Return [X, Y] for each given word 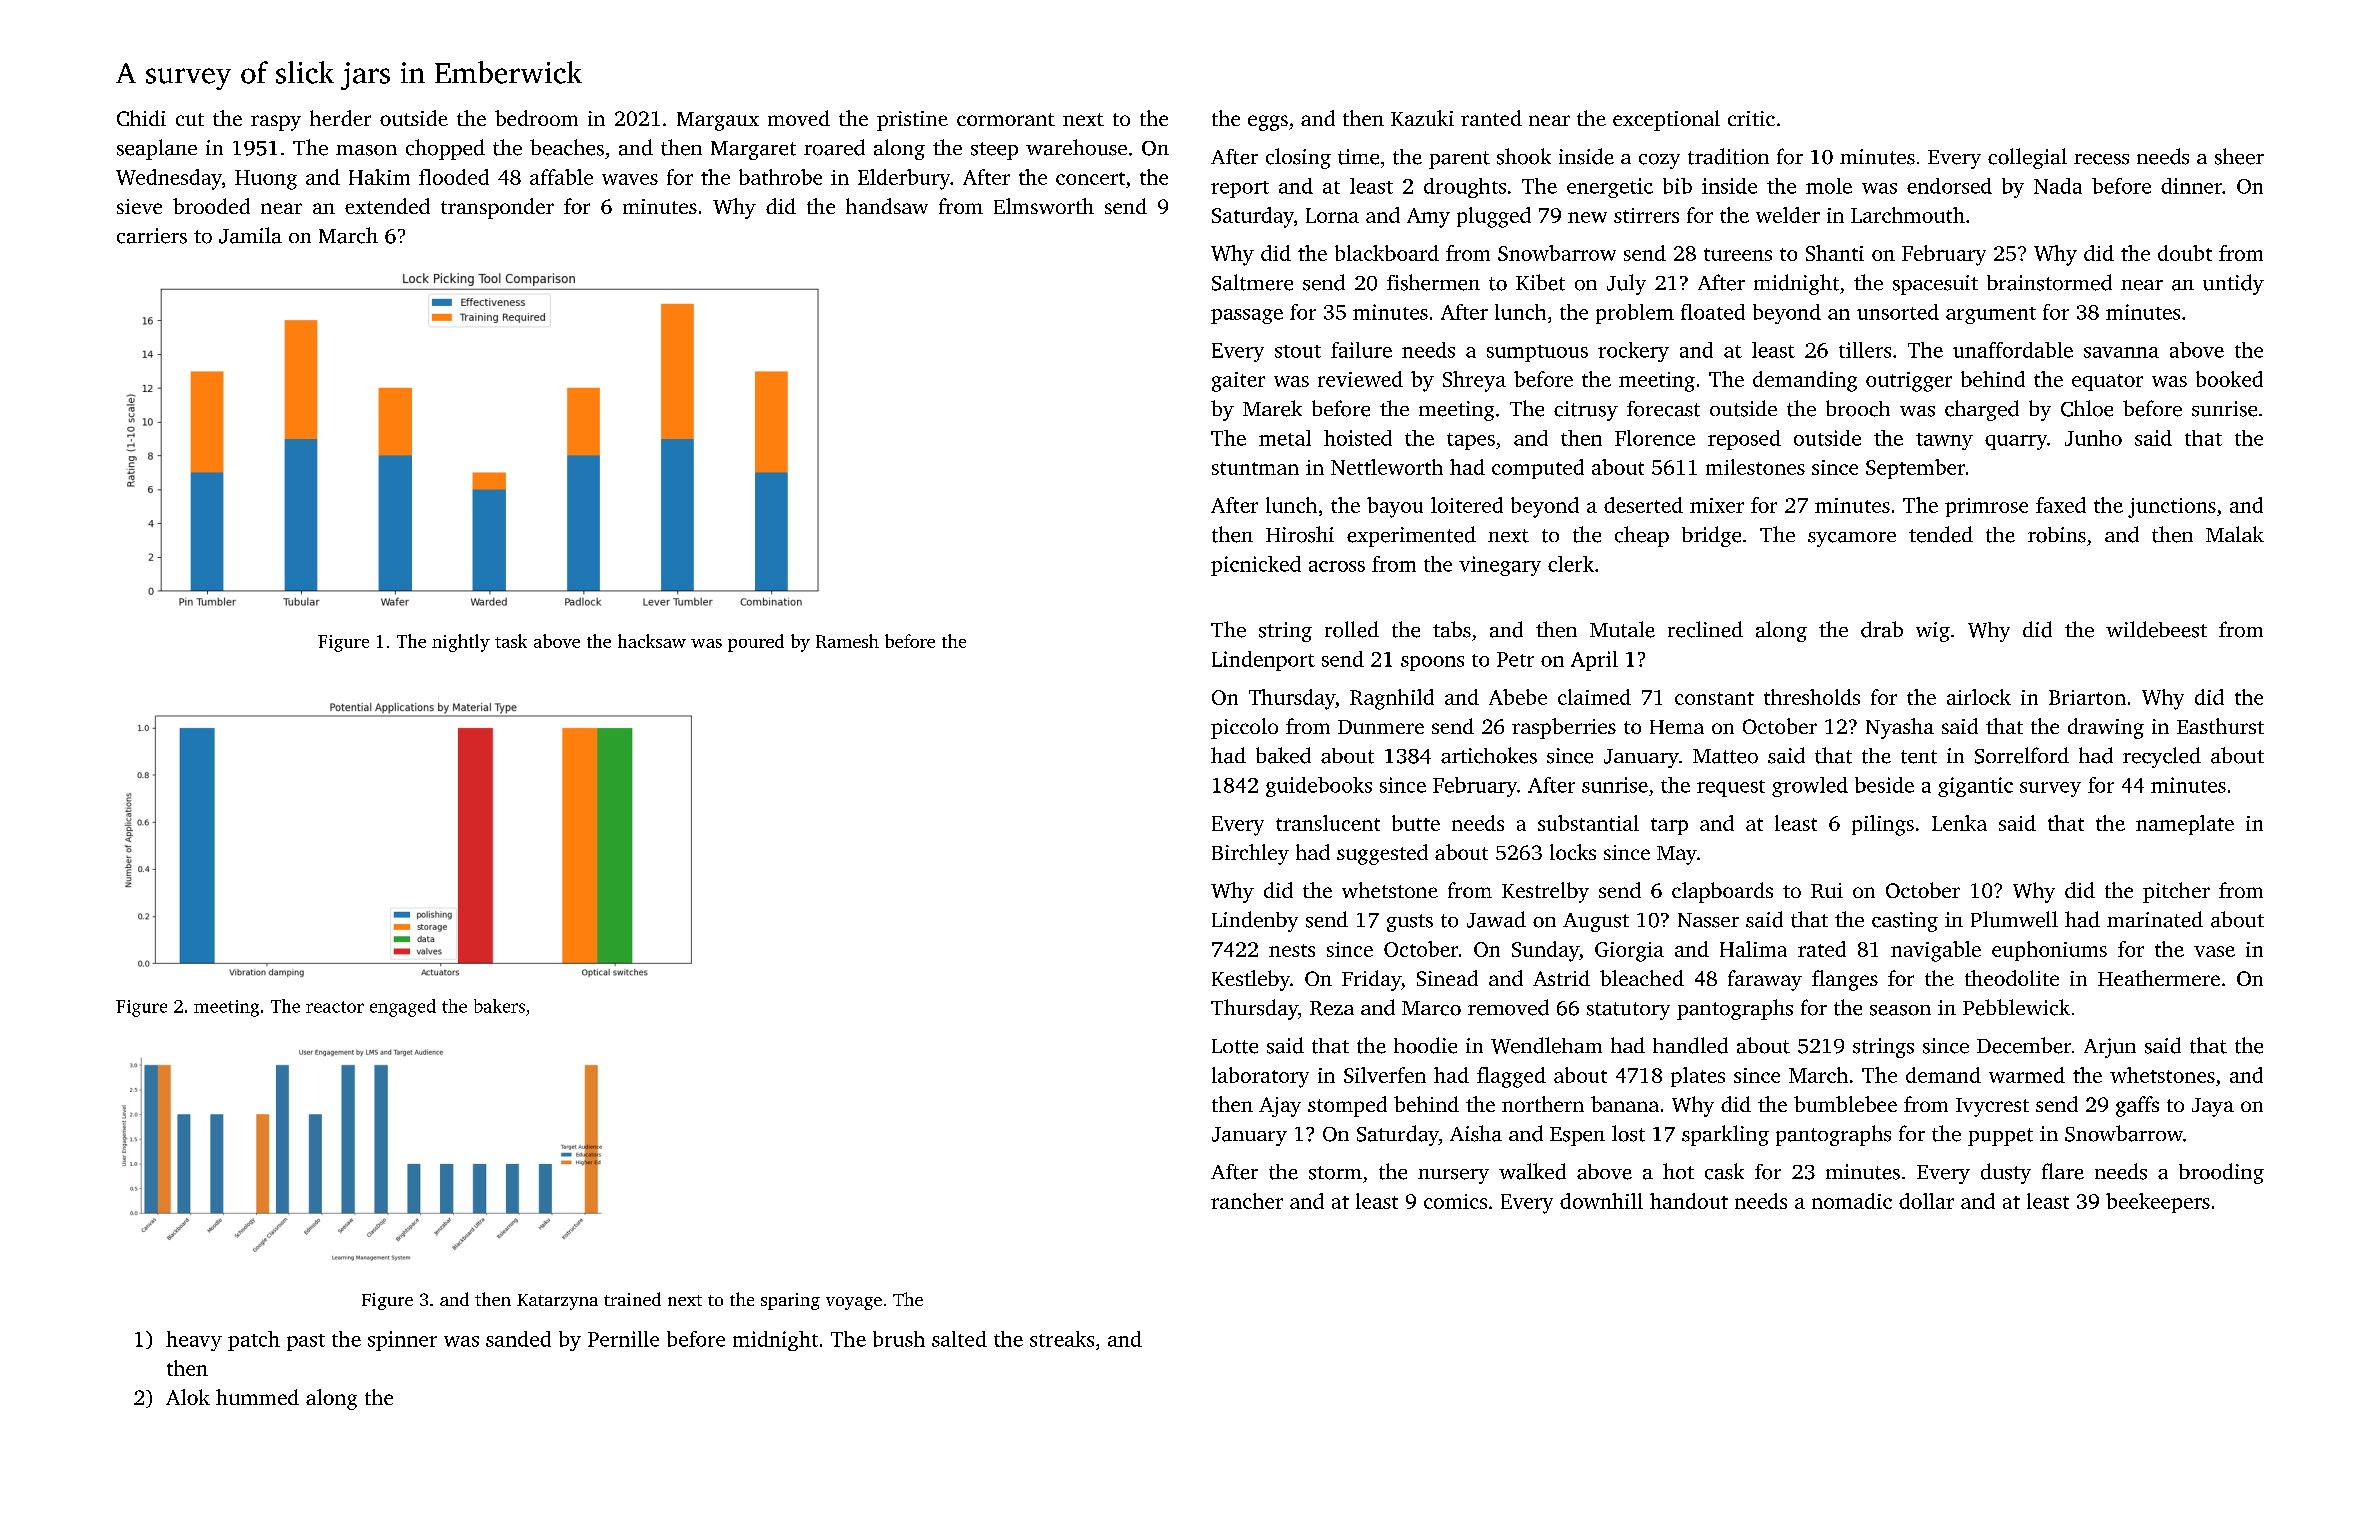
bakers [499, 1006]
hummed [257, 1397]
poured [756, 643]
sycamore [1852, 539]
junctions [2172, 508]
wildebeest [2156, 629]
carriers [152, 236]
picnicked [1256, 566]
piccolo [1244, 728]
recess [2101, 159]
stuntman [1255, 468]
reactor [335, 1007]
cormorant [1006, 119]
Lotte [1235, 1046]
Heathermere [2159, 978]
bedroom [536, 118]
